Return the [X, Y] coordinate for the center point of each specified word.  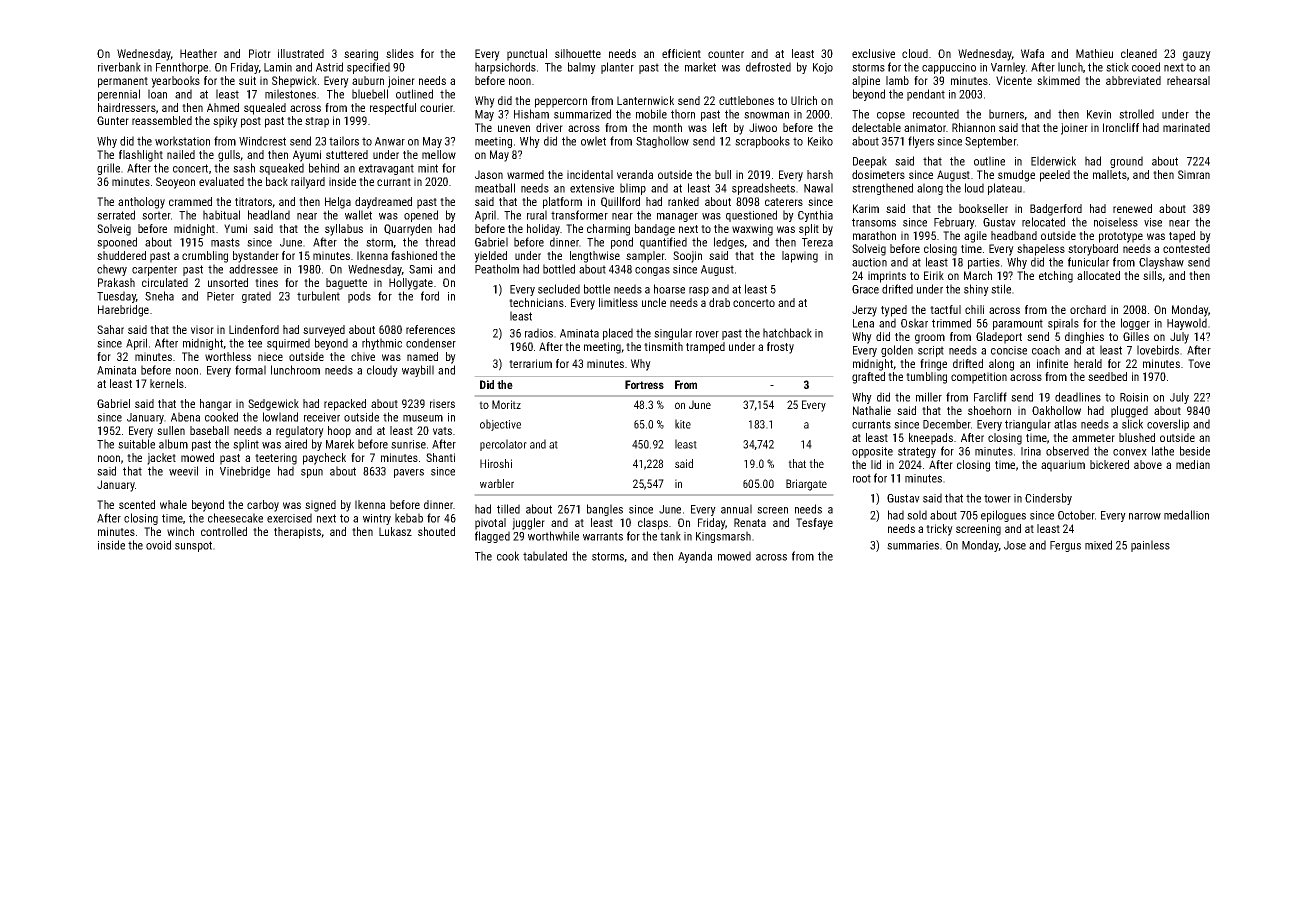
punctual [527, 55]
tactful [945, 309]
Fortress [644, 384]
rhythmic [382, 344]
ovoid [158, 545]
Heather [198, 53]
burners [1007, 114]
